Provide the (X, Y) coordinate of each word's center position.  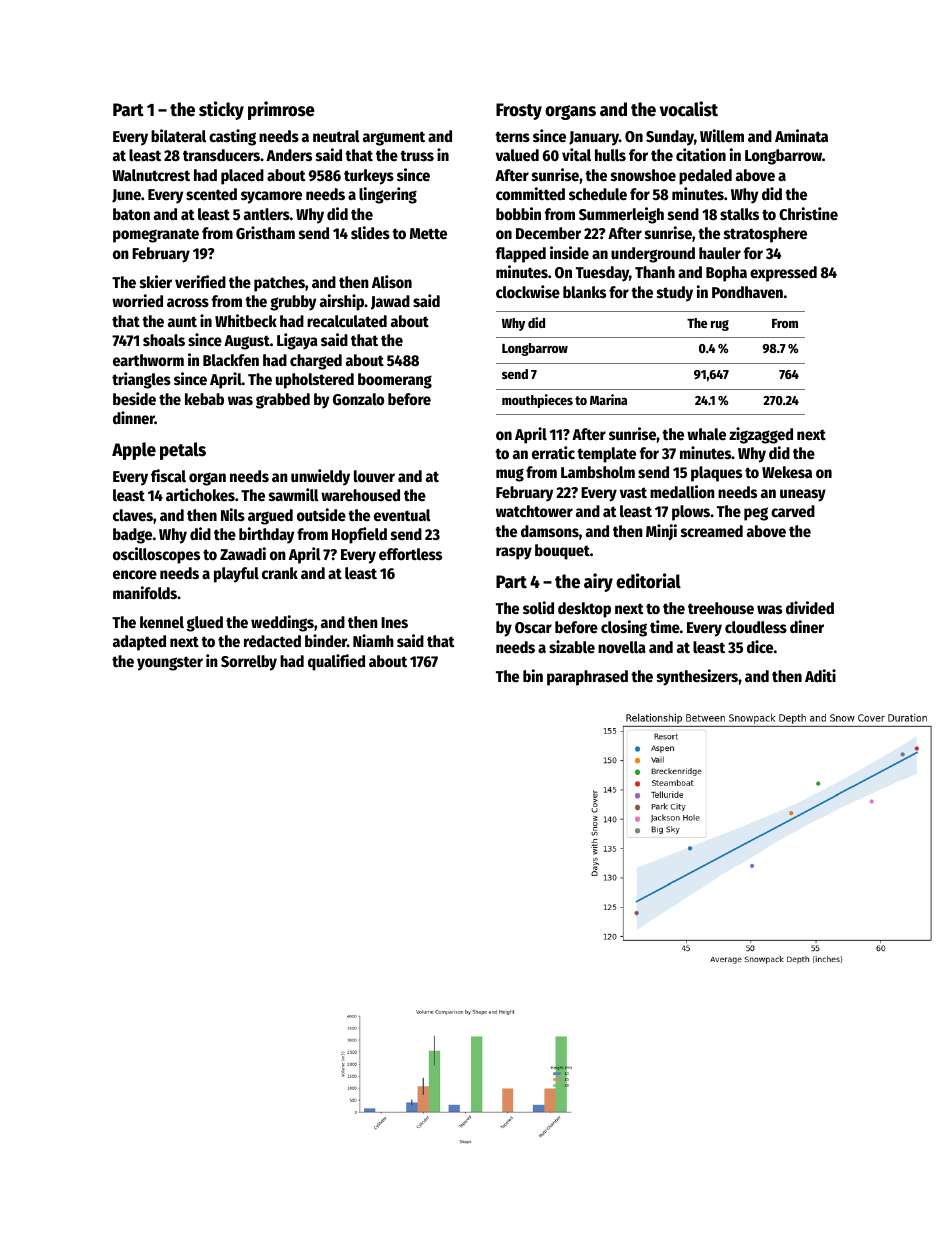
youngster (170, 663)
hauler (720, 253)
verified (200, 282)
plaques (716, 474)
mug (510, 475)
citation (701, 154)
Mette (428, 234)
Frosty (519, 111)
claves (133, 515)
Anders (289, 155)
